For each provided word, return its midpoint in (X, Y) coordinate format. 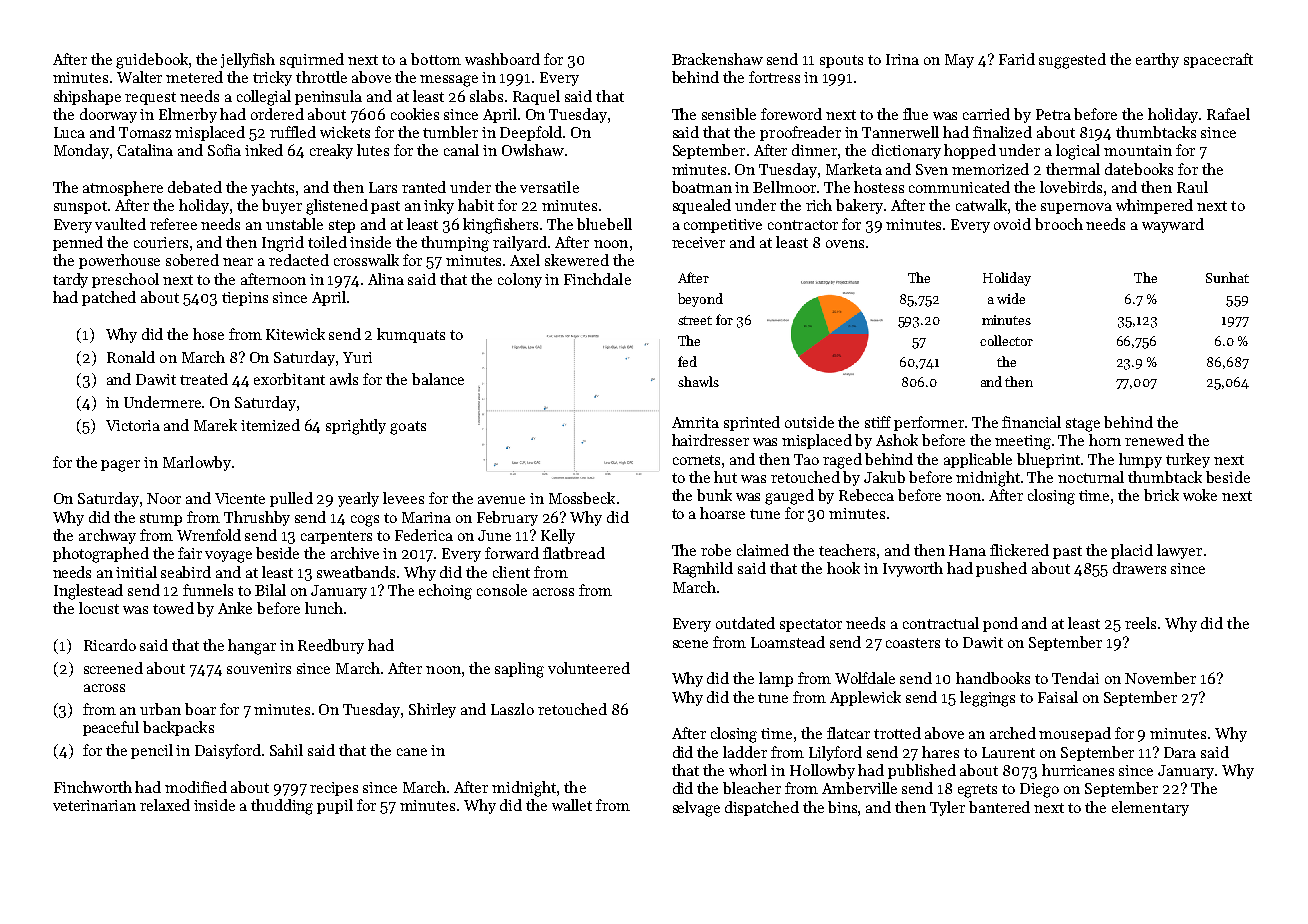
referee (173, 224)
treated (204, 379)
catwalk (981, 205)
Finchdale (597, 279)
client (511, 572)
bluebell (604, 224)
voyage (228, 557)
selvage (696, 809)
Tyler (947, 808)
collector (1006, 340)
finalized (1002, 132)
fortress (774, 77)
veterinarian (94, 805)
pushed (1001, 569)
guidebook (152, 61)
